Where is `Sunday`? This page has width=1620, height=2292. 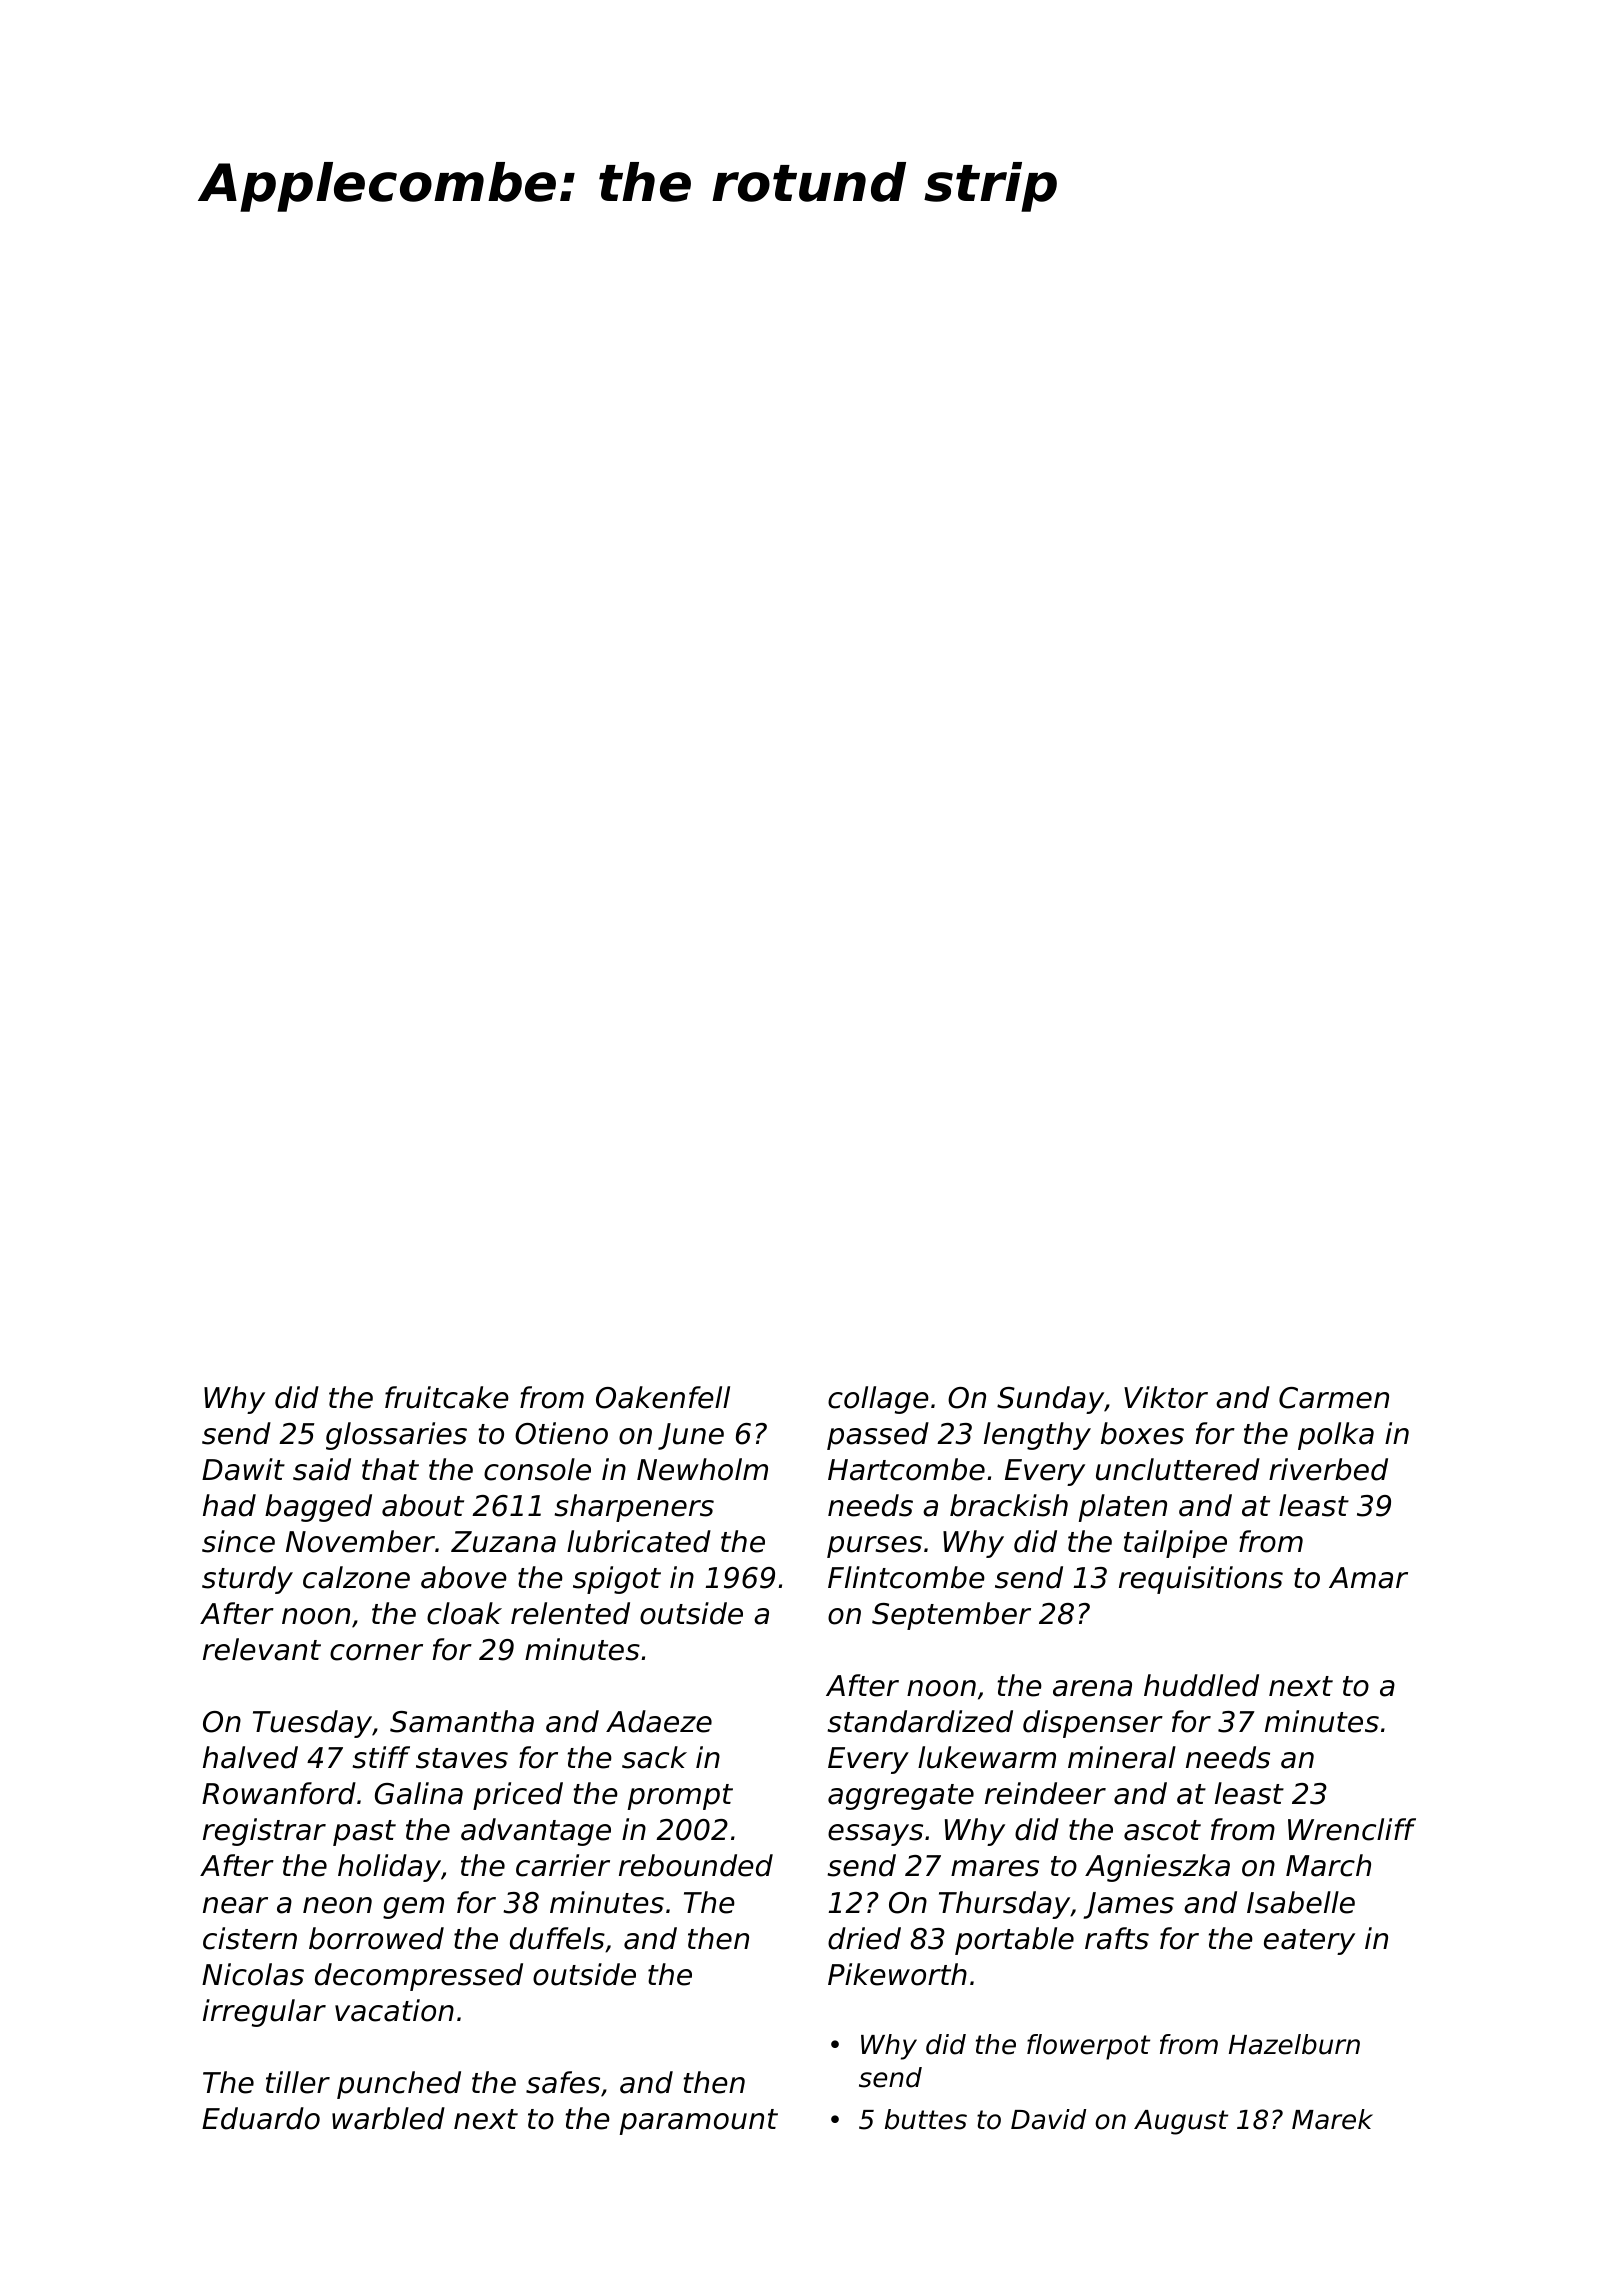
Sunday is located at coordinates (1050, 1400).
